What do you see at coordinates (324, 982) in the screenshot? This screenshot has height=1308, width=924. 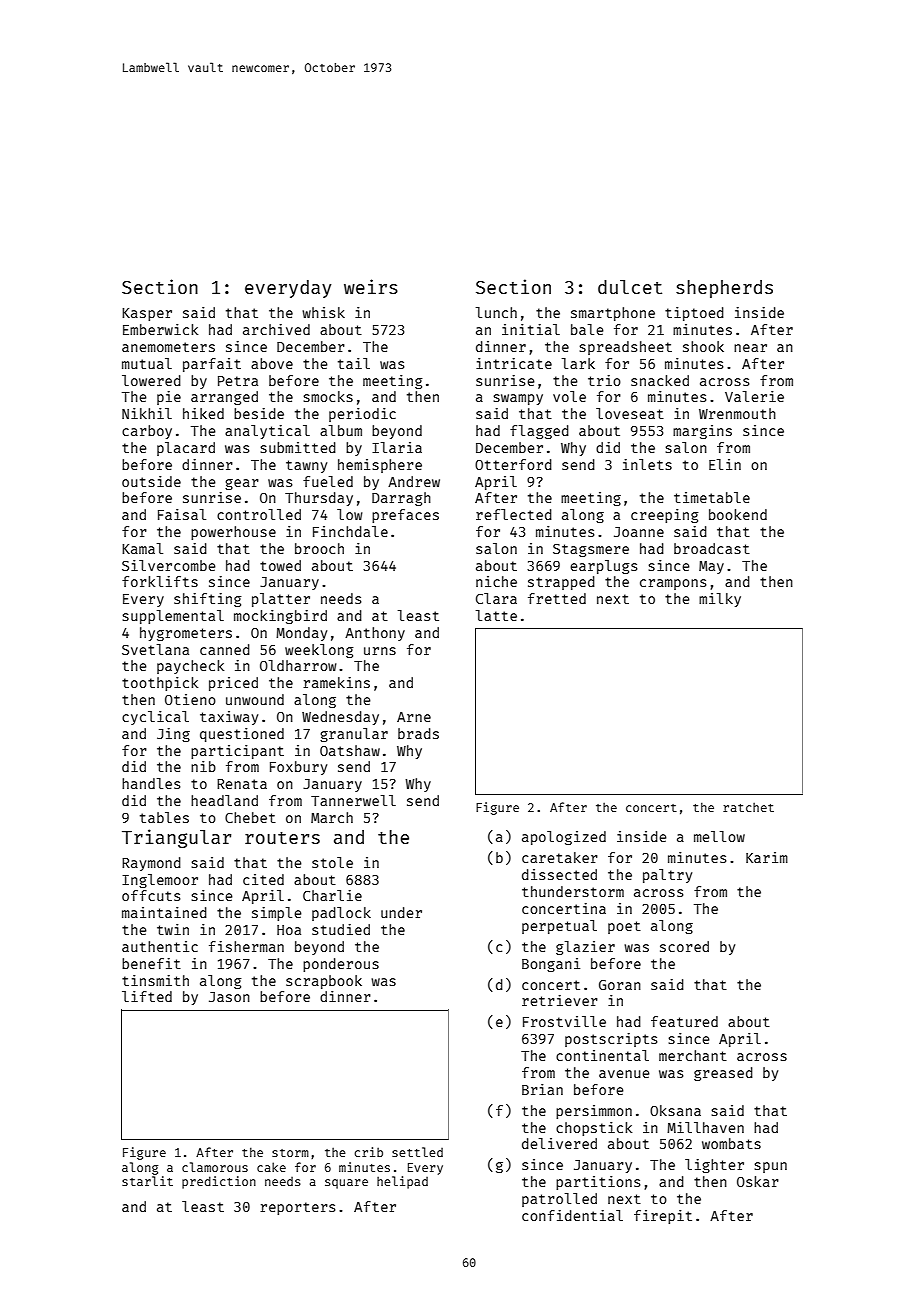 I see `scrapbook` at bounding box center [324, 982].
